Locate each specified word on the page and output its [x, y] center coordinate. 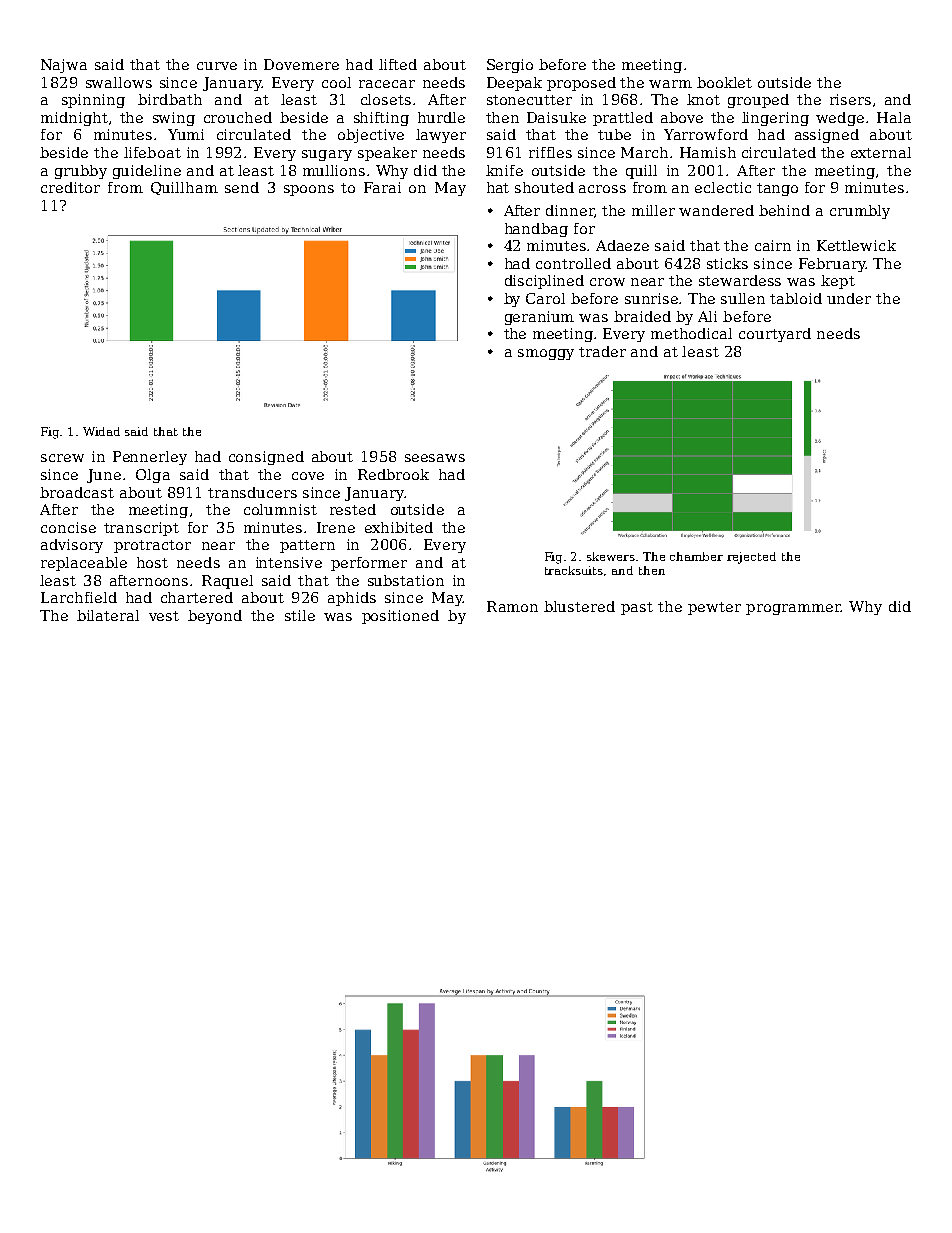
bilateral [108, 615]
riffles [550, 152]
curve [217, 66]
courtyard [775, 335]
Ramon [512, 606]
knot [703, 99]
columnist [280, 509]
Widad [101, 431]
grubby [81, 172]
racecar [387, 84]
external [881, 152]
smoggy [546, 354]
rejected [751, 558]
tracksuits [574, 570]
